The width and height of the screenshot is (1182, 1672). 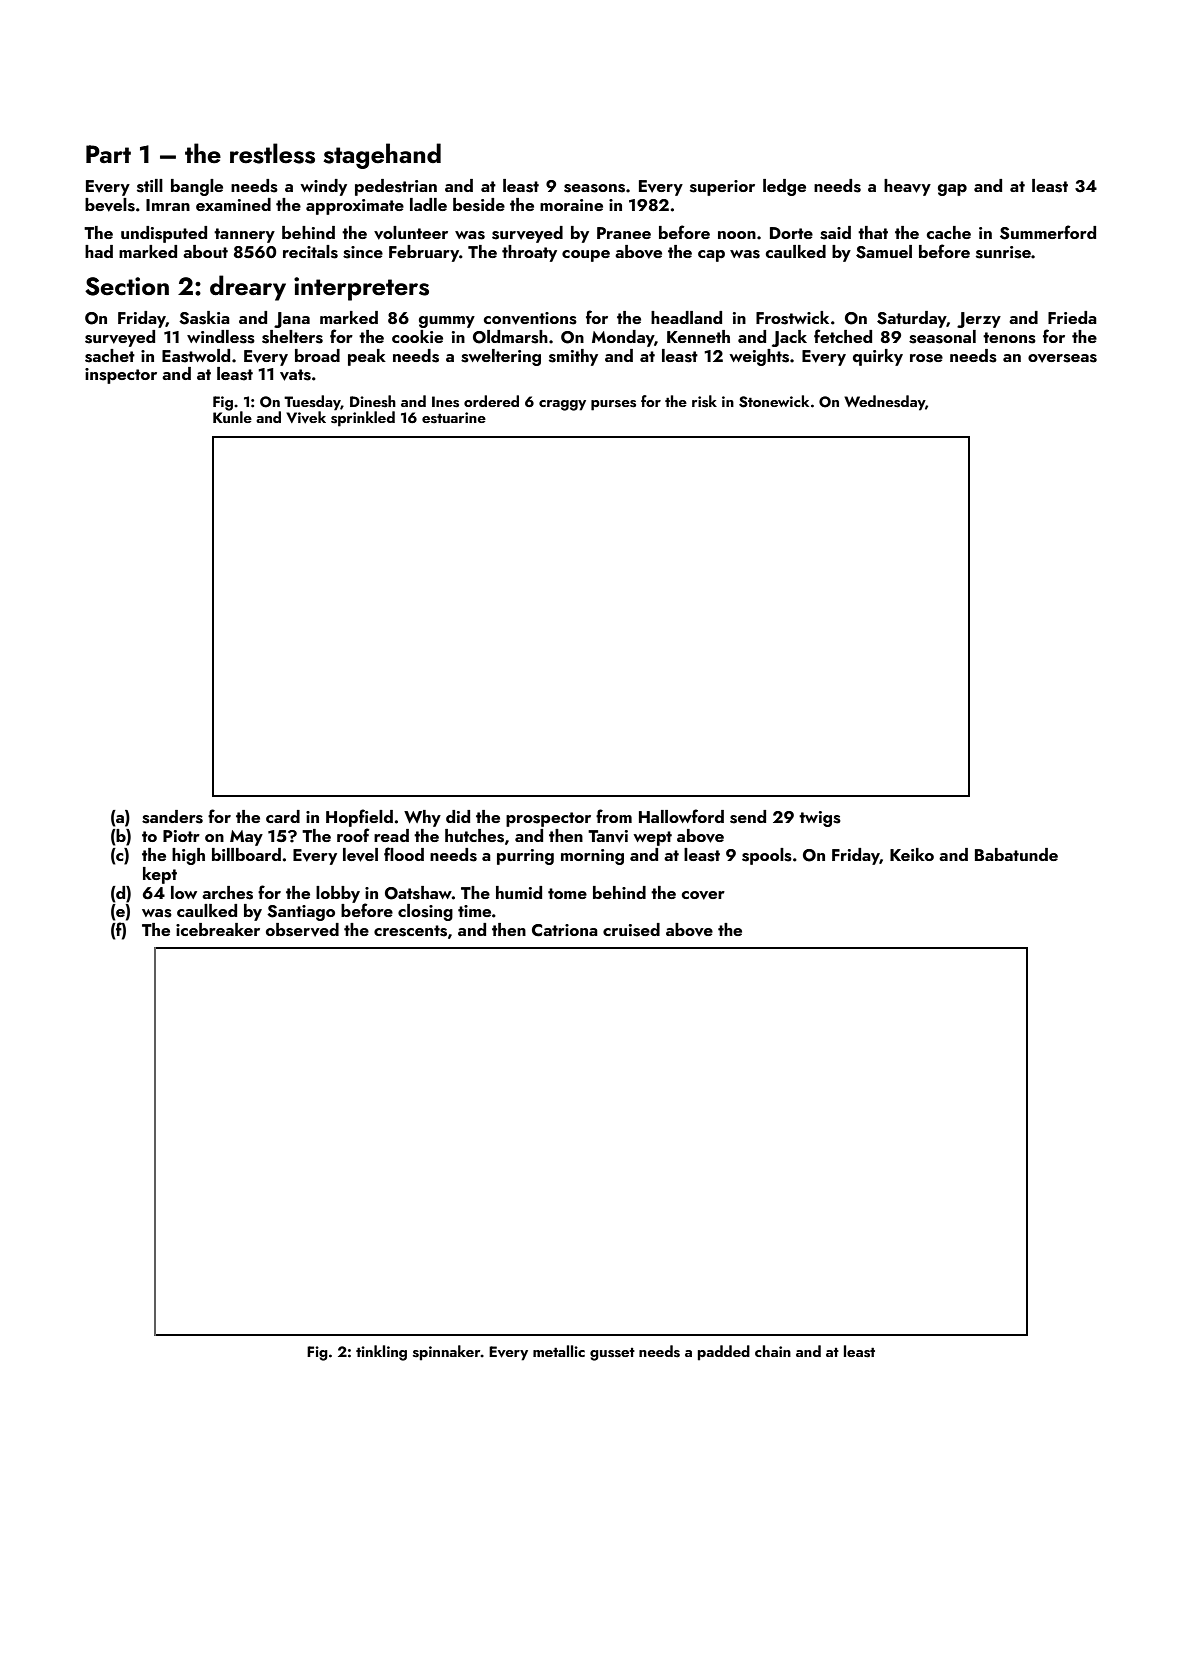 What do you see at coordinates (681, 816) in the screenshot?
I see `Hallowford` at bounding box center [681, 816].
